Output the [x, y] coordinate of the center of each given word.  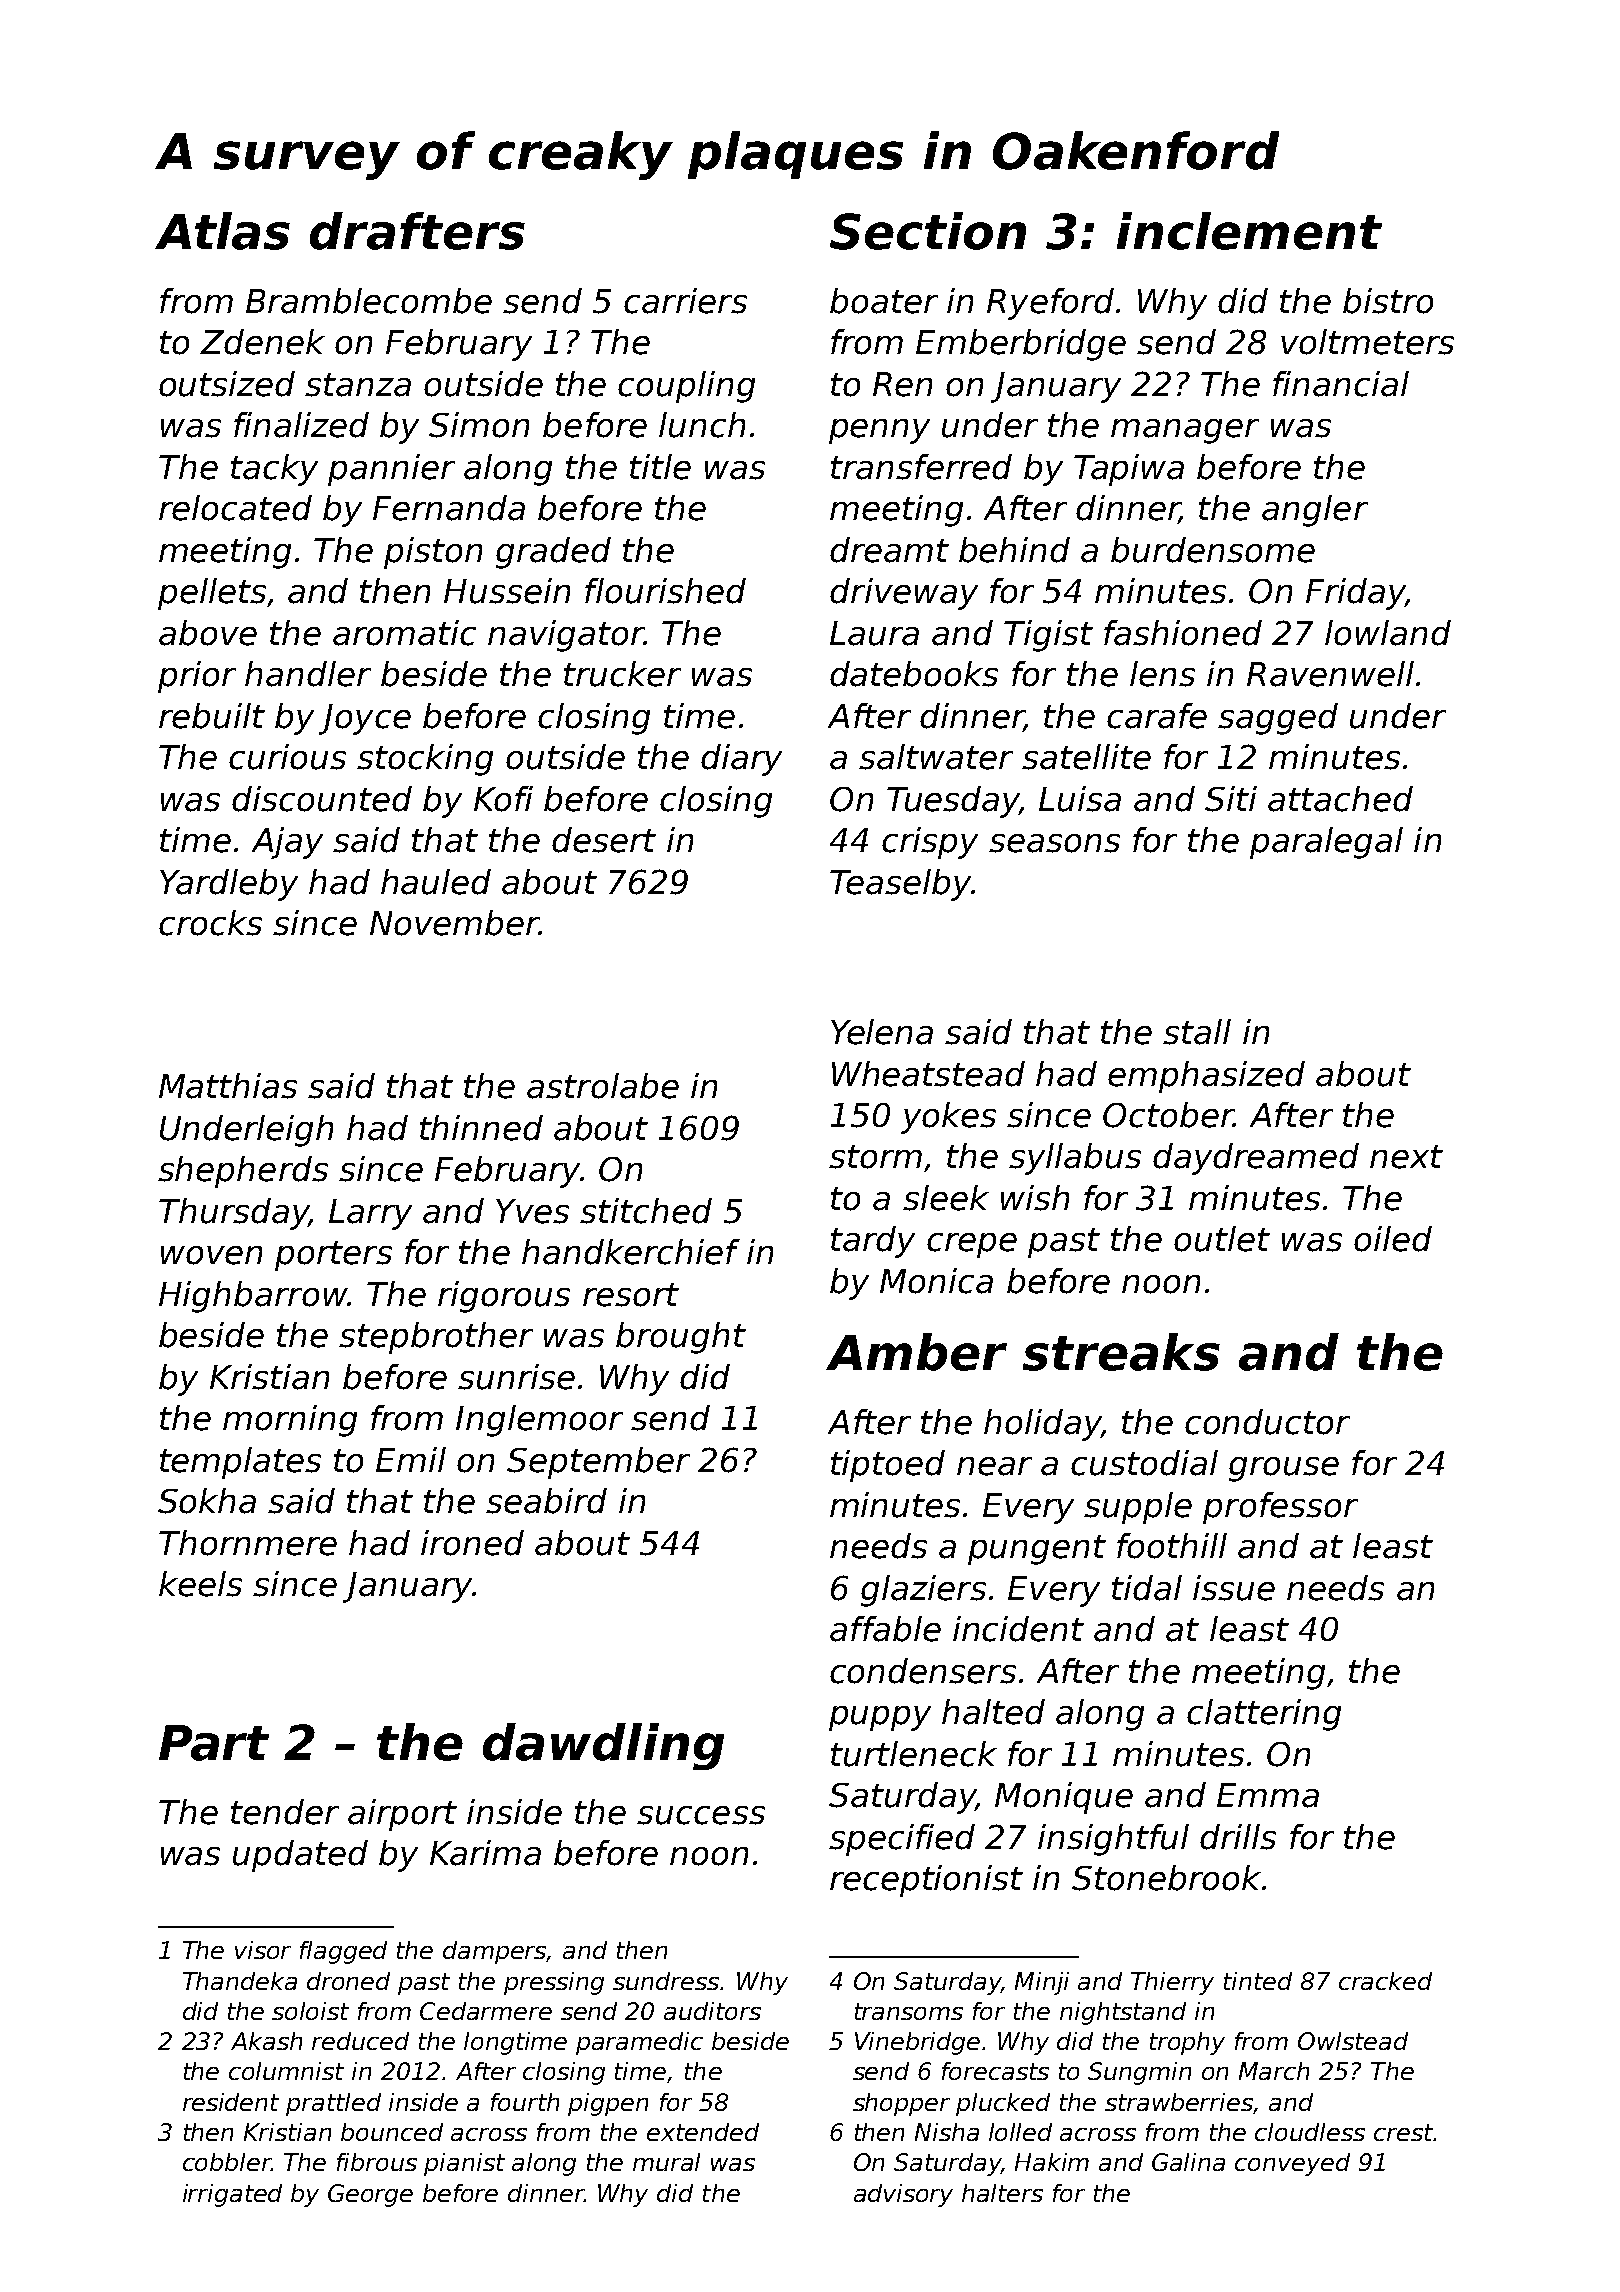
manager [1185, 431]
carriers [685, 301]
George [370, 2195]
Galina [1188, 2162]
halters [1002, 2193]
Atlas [222, 231]
